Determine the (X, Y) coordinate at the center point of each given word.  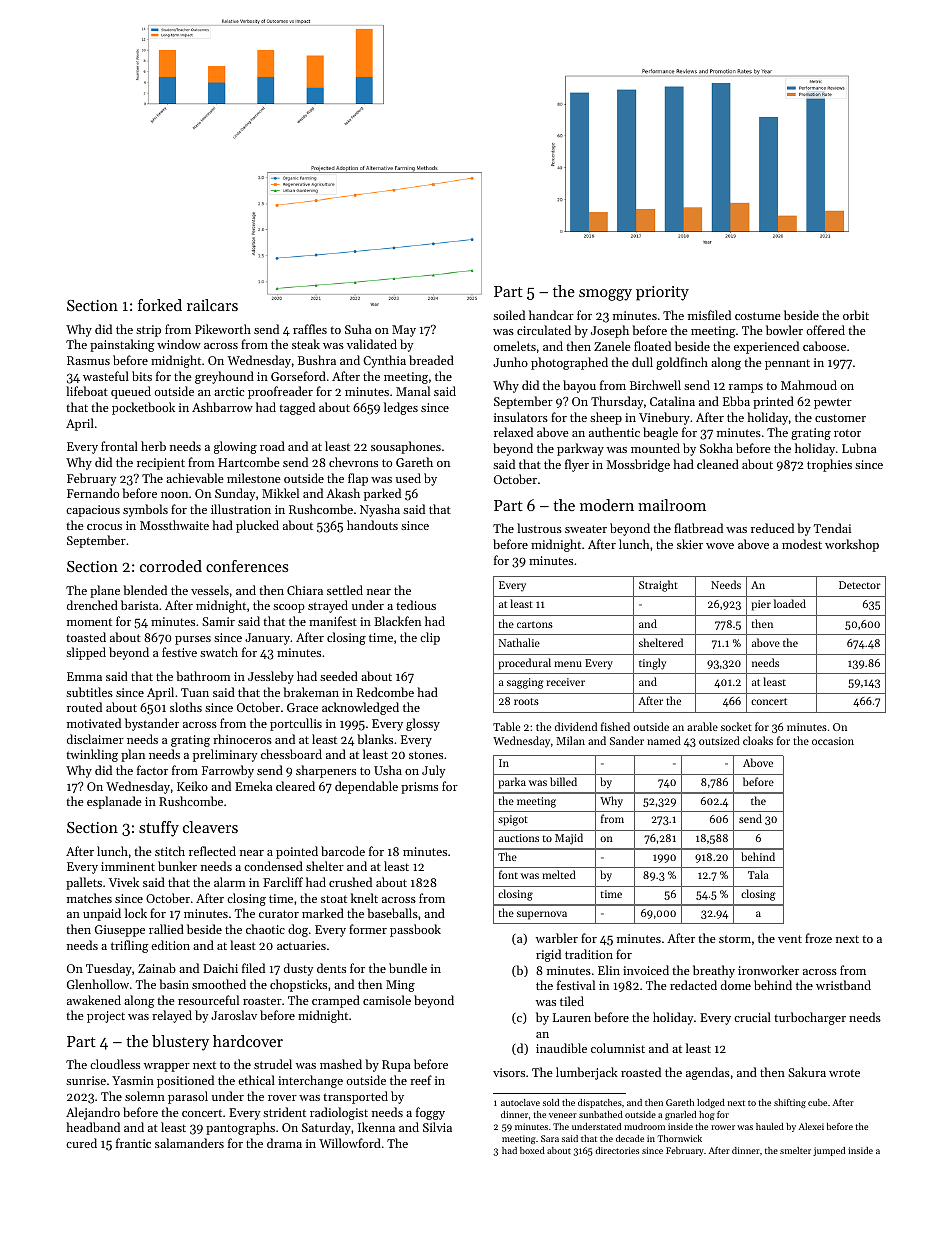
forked (160, 305)
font (508, 874)
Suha (358, 329)
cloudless (115, 1064)
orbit (856, 315)
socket (736, 726)
